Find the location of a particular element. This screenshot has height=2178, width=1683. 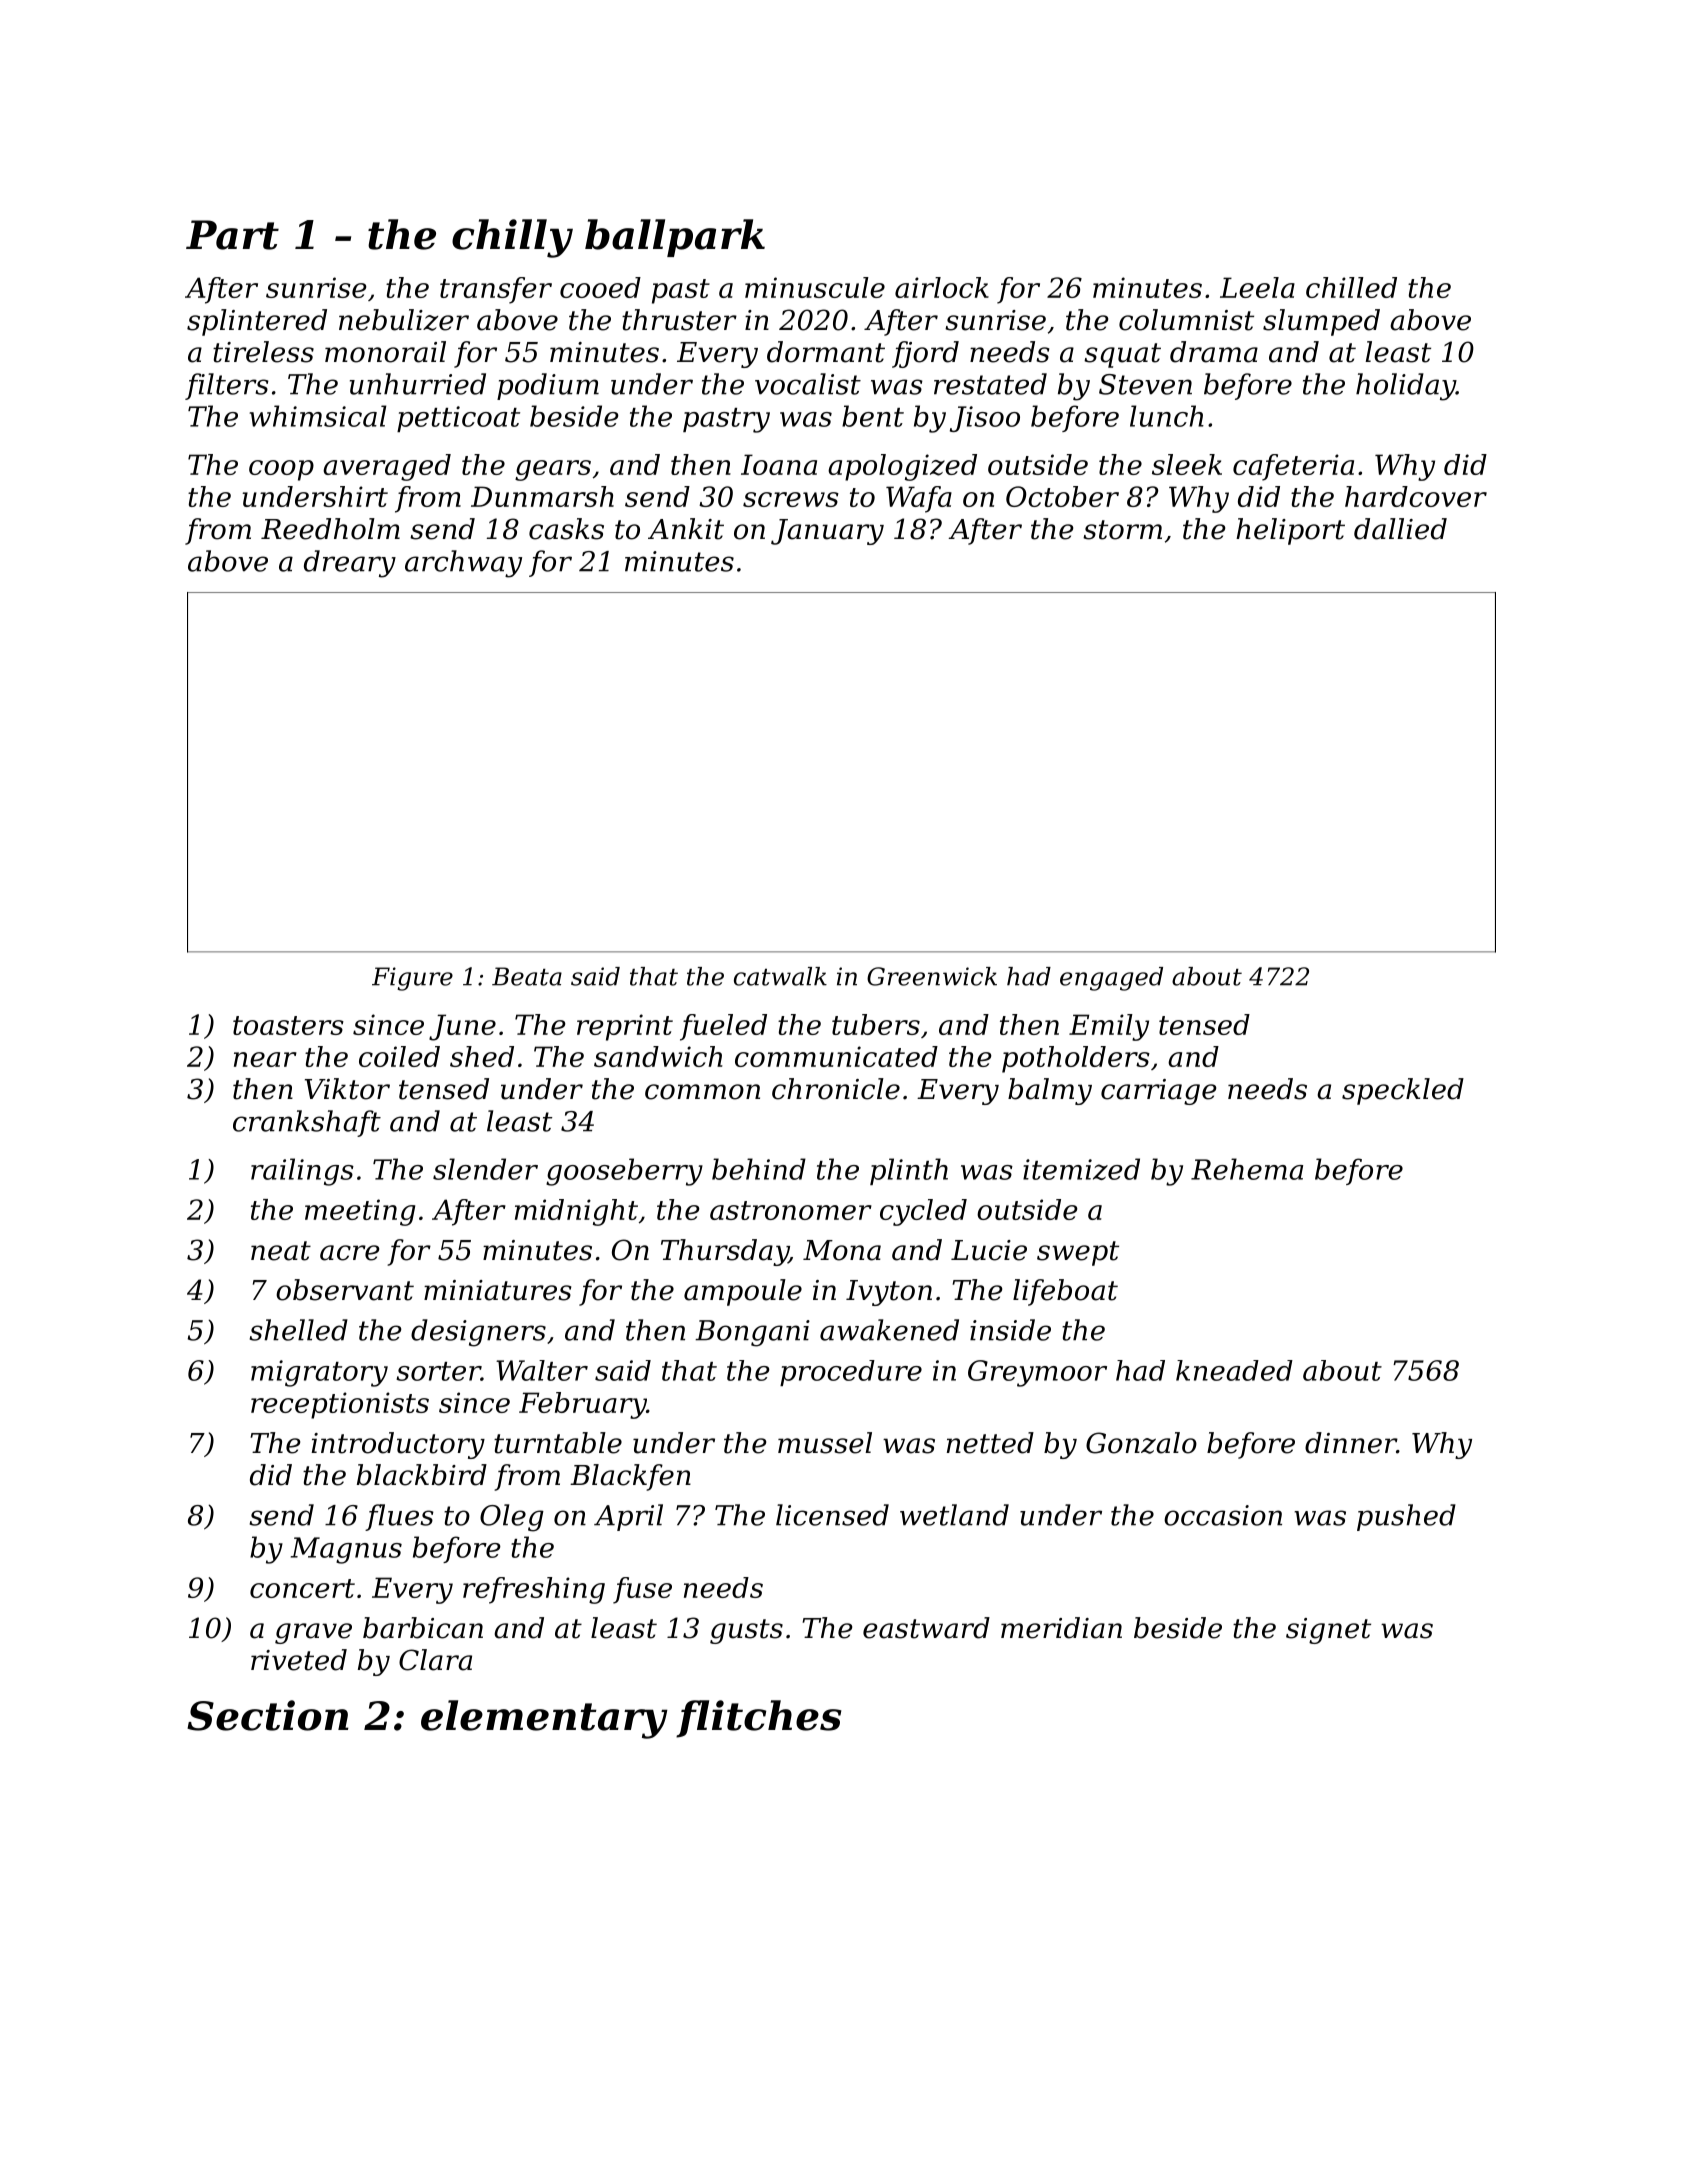

elementary is located at coordinates (544, 1719).
